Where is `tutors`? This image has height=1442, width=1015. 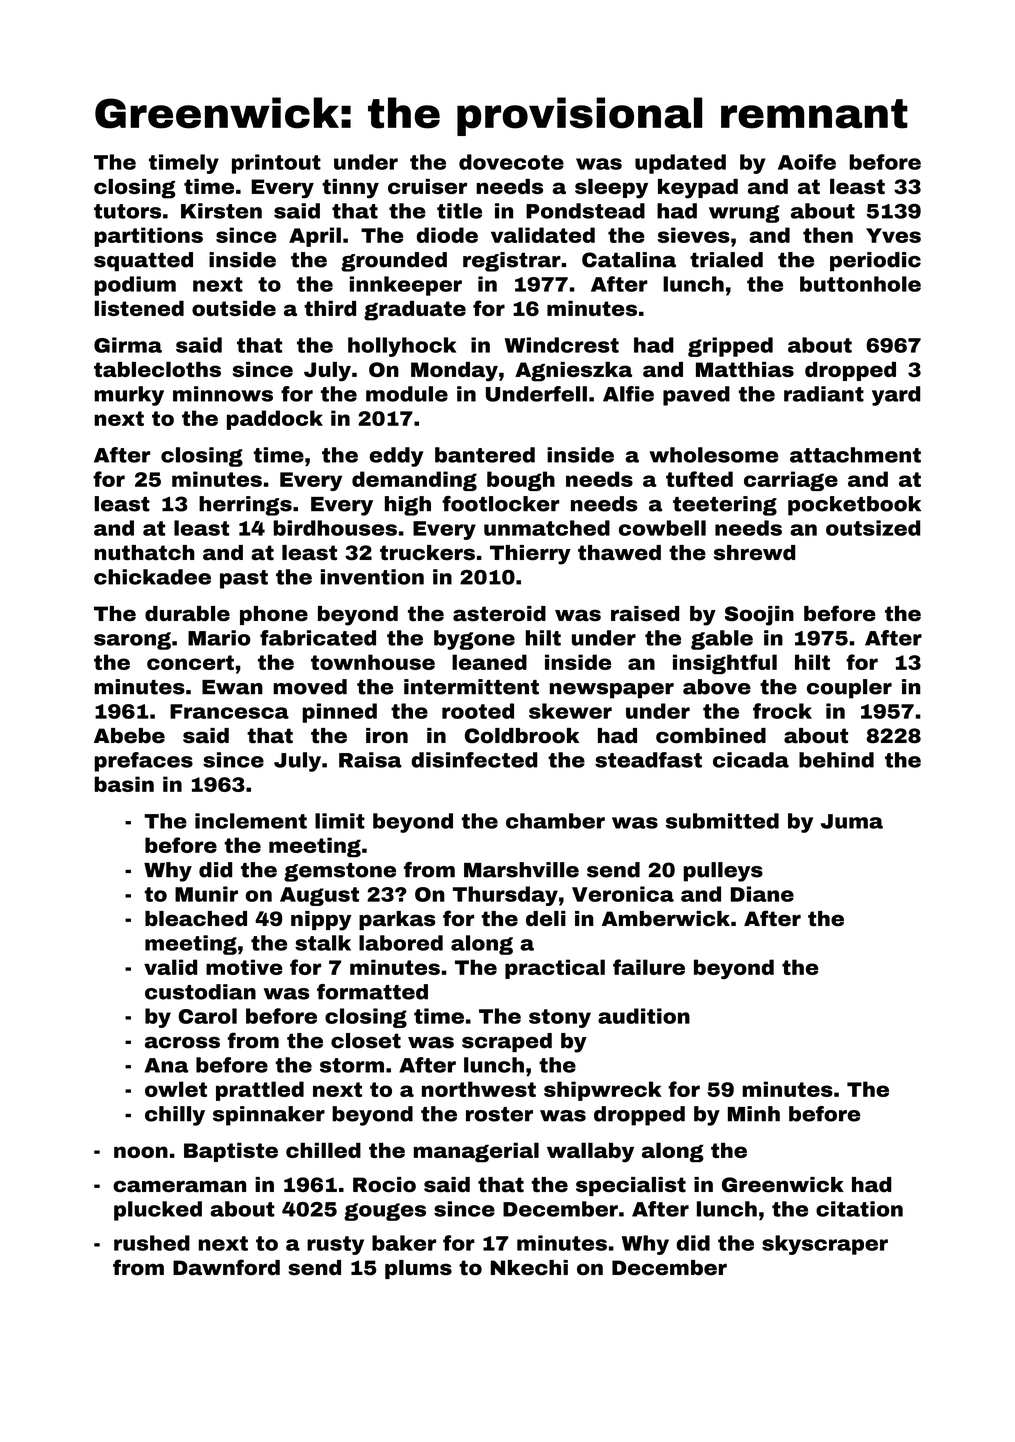 tutors is located at coordinates (127, 211).
